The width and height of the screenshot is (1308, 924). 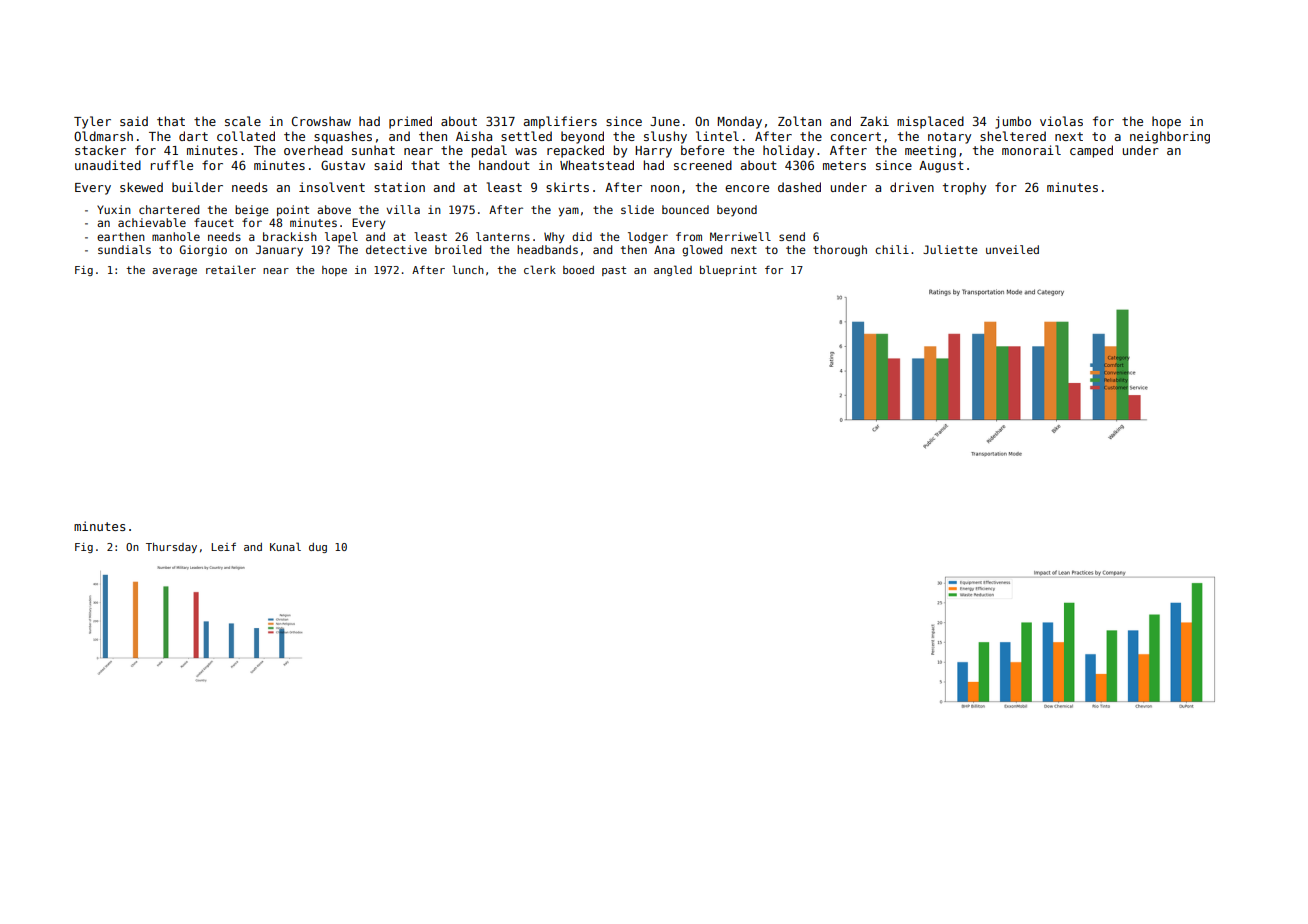 What do you see at coordinates (92, 122) in the screenshot?
I see `Tyler` at bounding box center [92, 122].
